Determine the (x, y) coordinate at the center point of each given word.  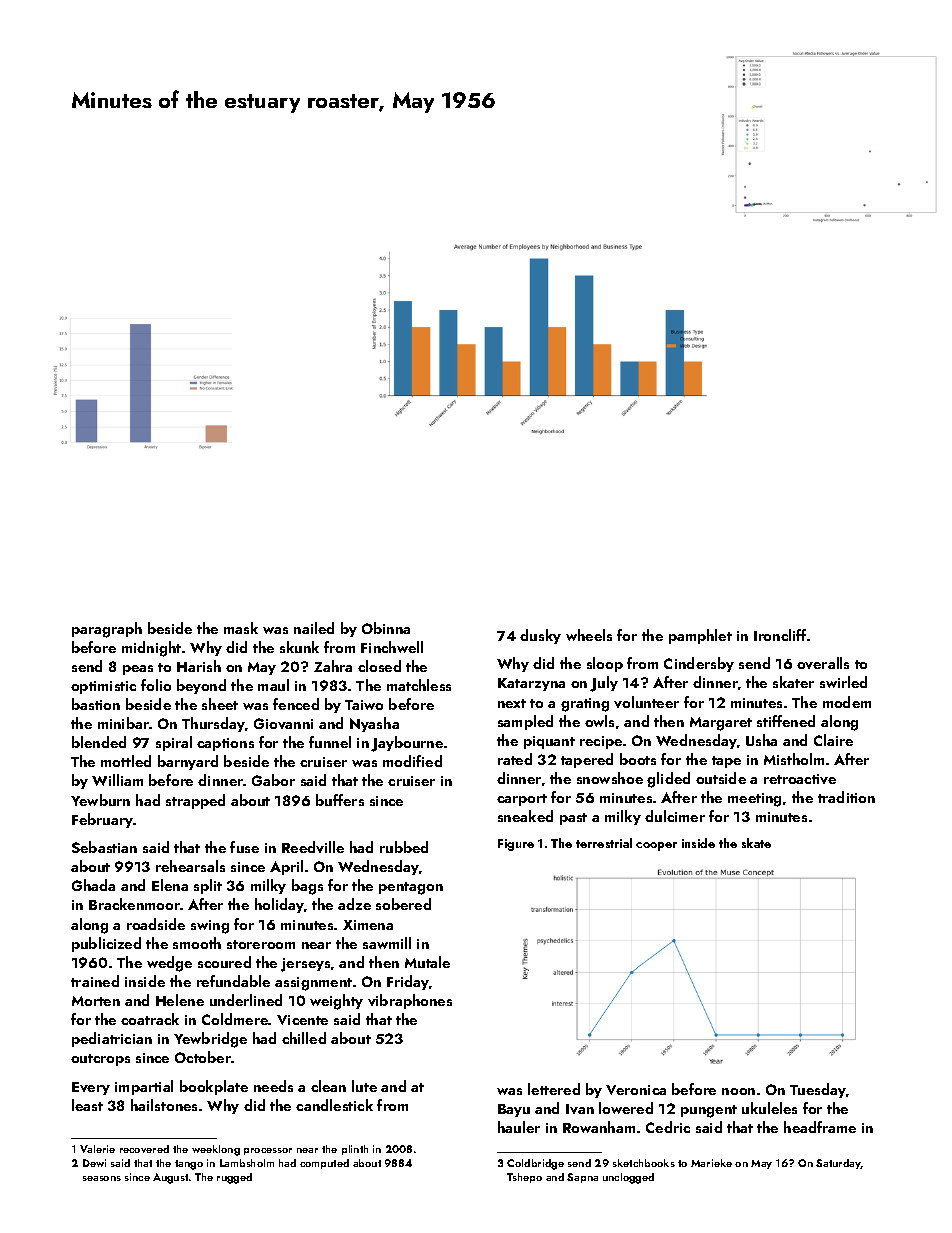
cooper (656, 846)
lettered (554, 1089)
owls (599, 721)
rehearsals (190, 866)
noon (738, 1091)
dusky (540, 636)
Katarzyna (531, 684)
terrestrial (604, 843)
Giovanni (283, 723)
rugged (234, 1178)
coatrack (150, 1019)
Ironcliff (780, 635)
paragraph (107, 630)
